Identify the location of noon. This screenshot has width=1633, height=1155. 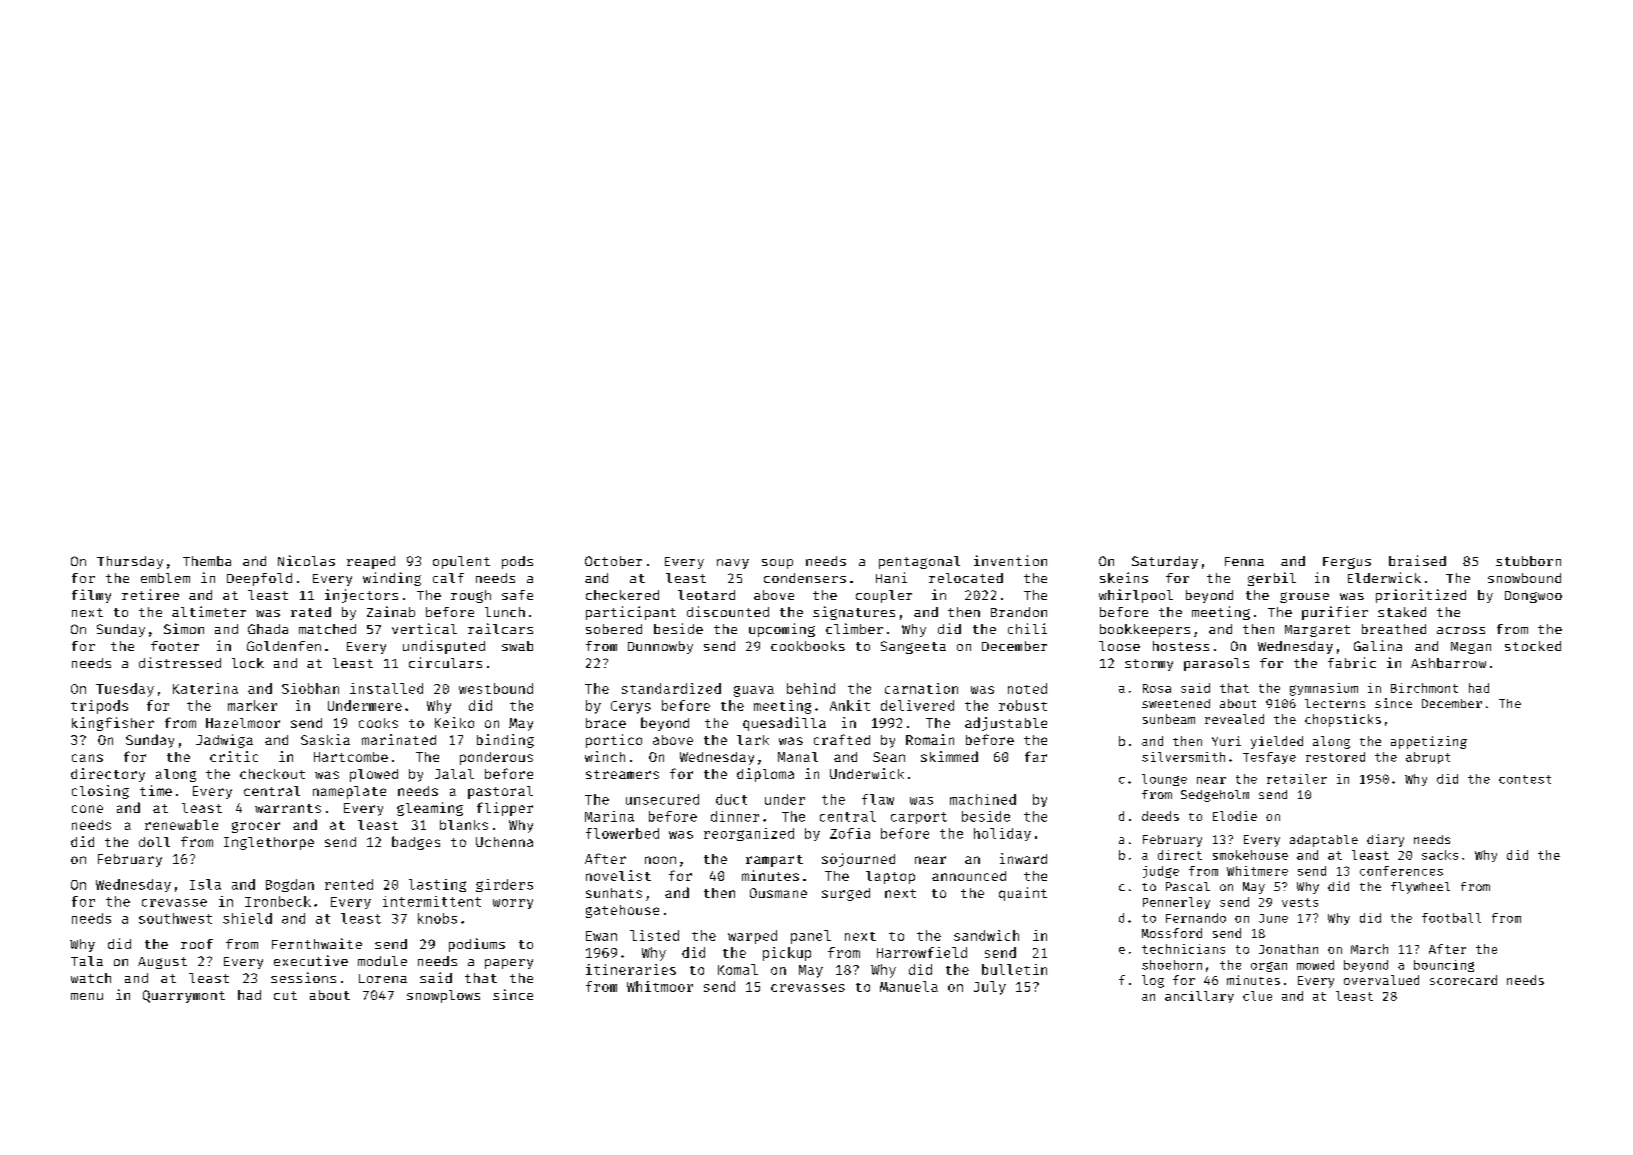
(660, 860).
